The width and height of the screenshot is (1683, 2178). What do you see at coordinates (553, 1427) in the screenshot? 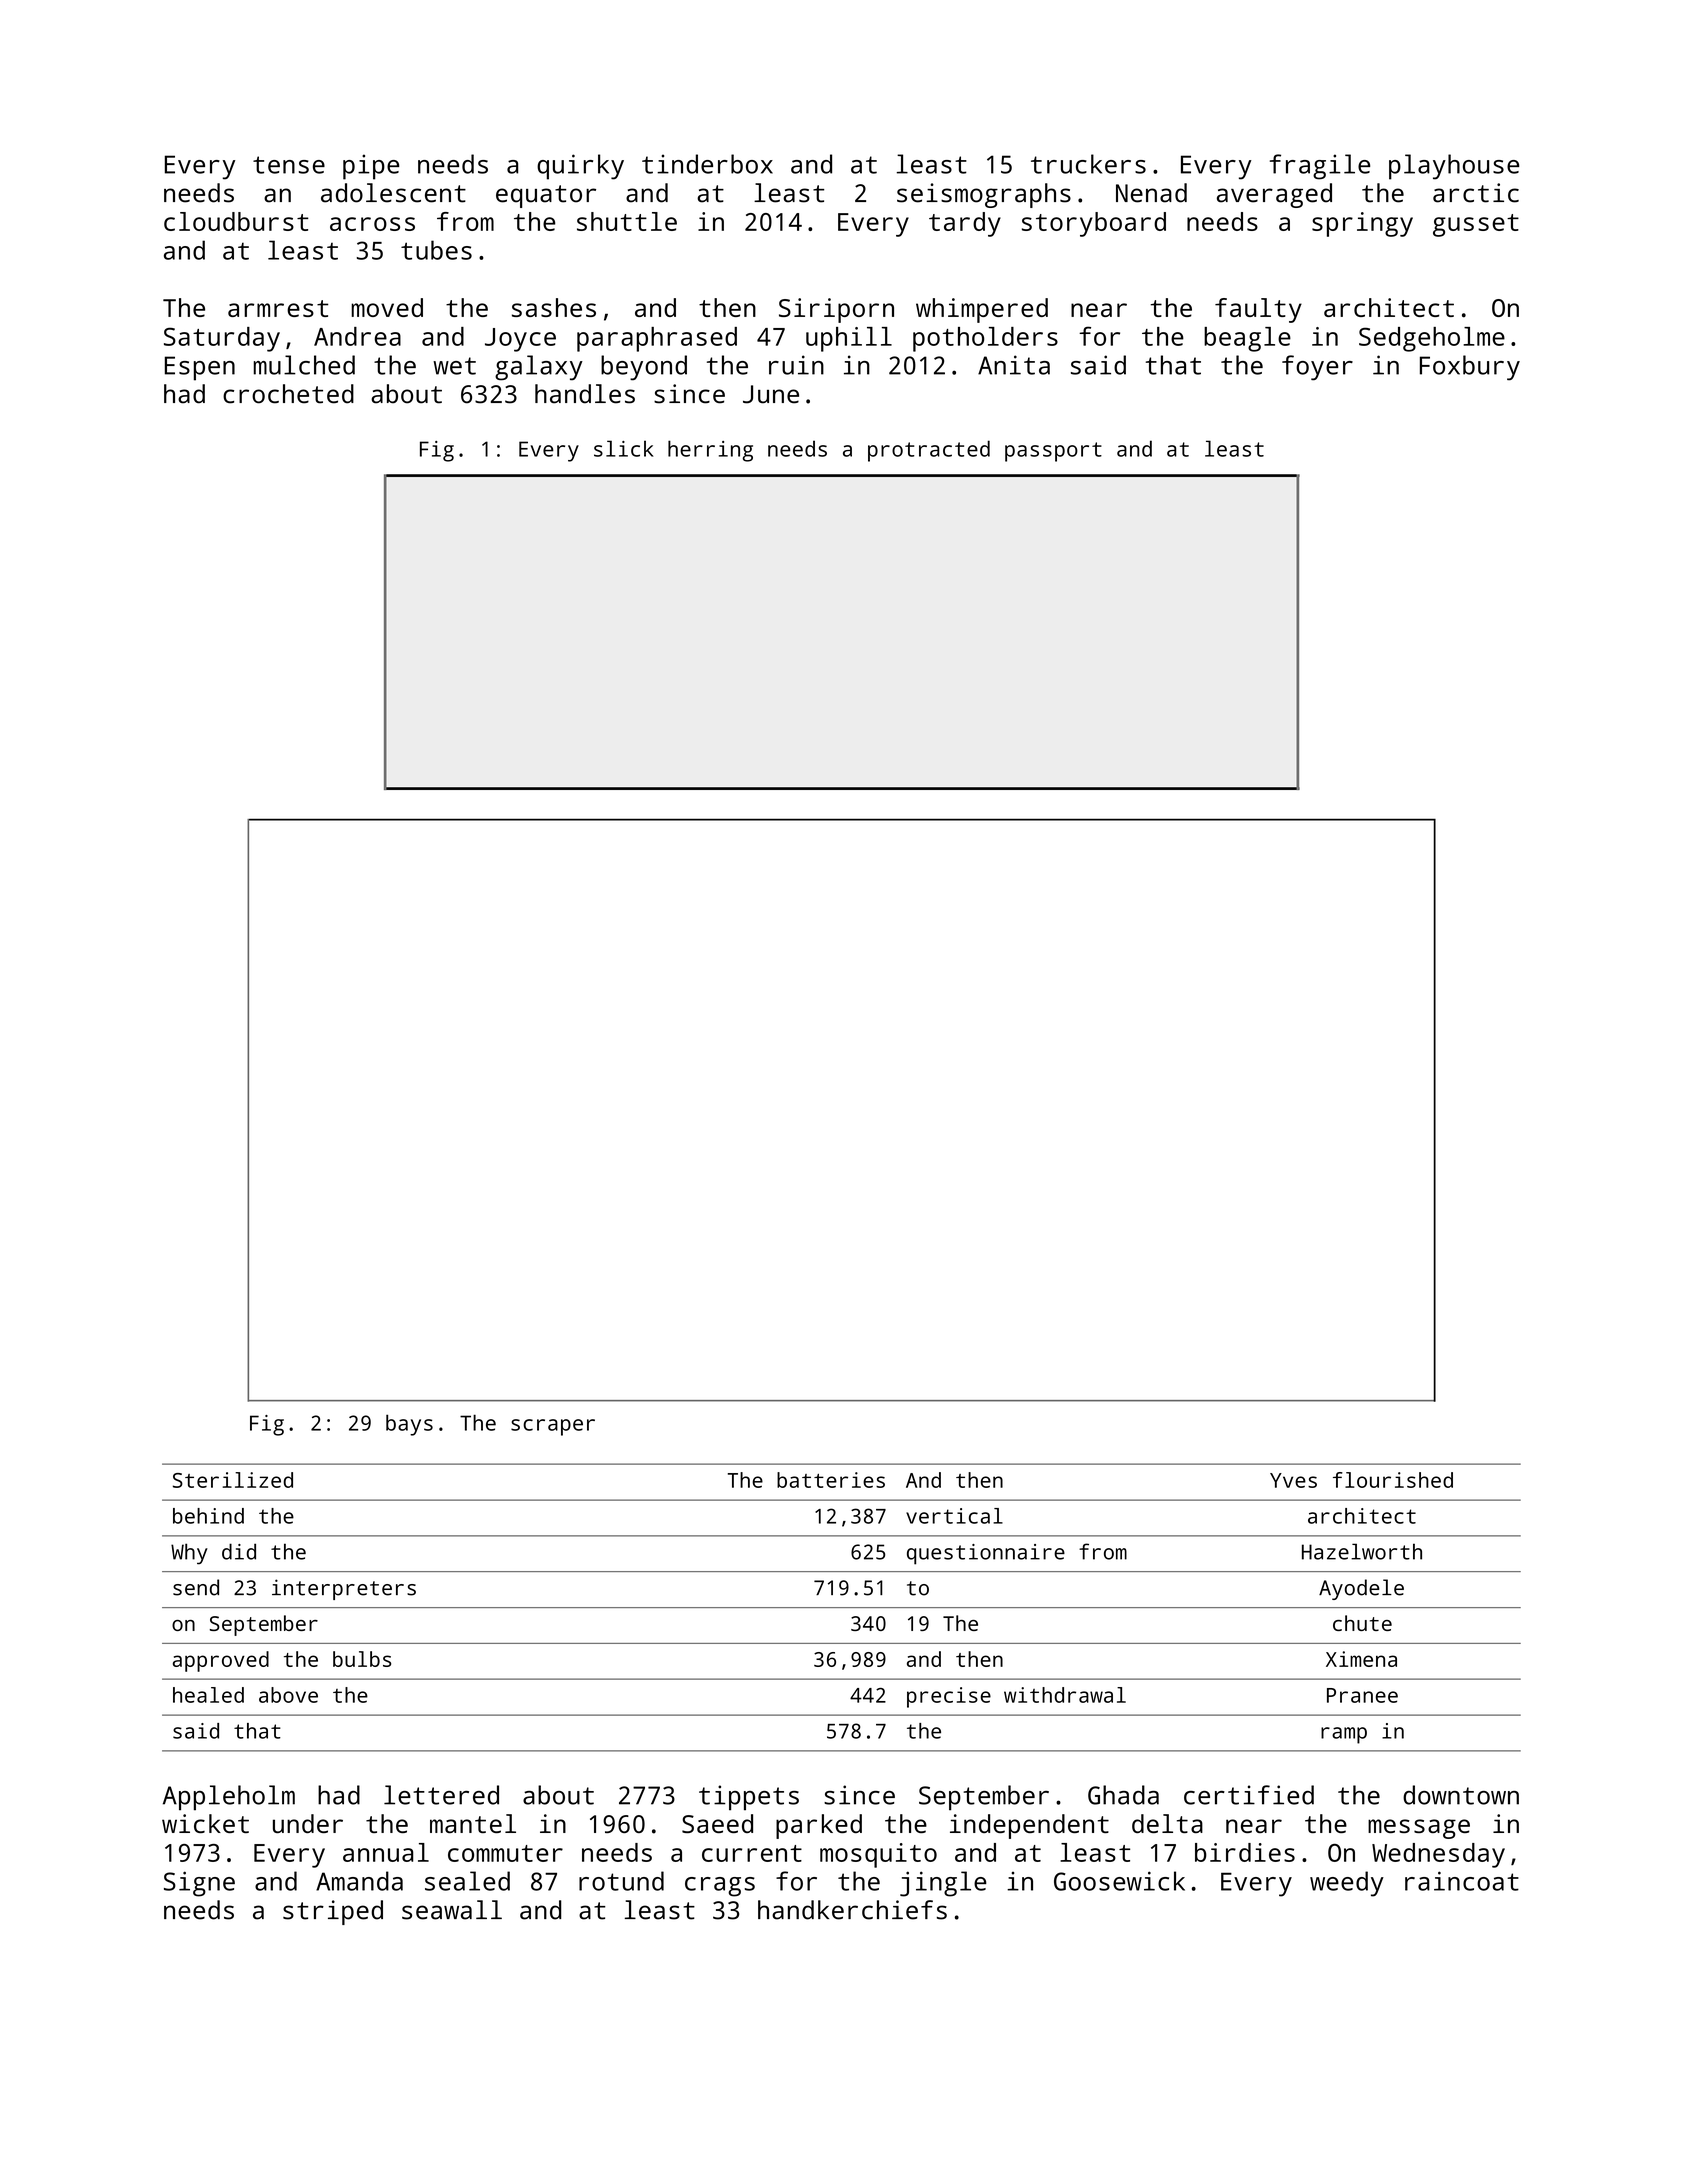
I see `scraper` at bounding box center [553, 1427].
